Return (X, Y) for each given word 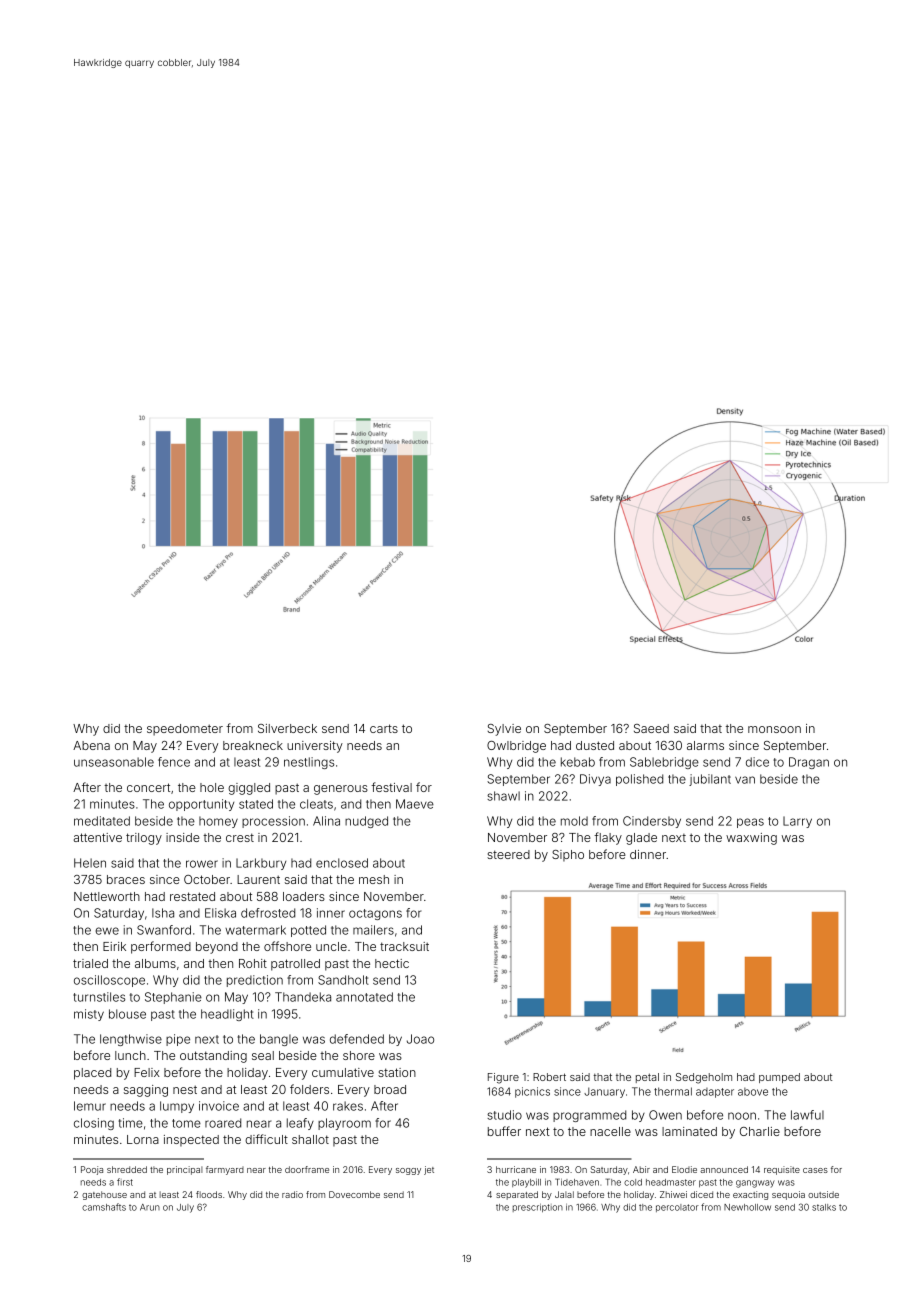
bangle (279, 1040)
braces (126, 879)
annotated (364, 997)
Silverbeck (287, 728)
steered (508, 854)
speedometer (185, 730)
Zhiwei (673, 1194)
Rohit (253, 963)
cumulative (343, 1072)
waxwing (751, 839)
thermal (673, 1091)
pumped (779, 1078)
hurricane (516, 1169)
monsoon (774, 729)
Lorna (143, 1139)
